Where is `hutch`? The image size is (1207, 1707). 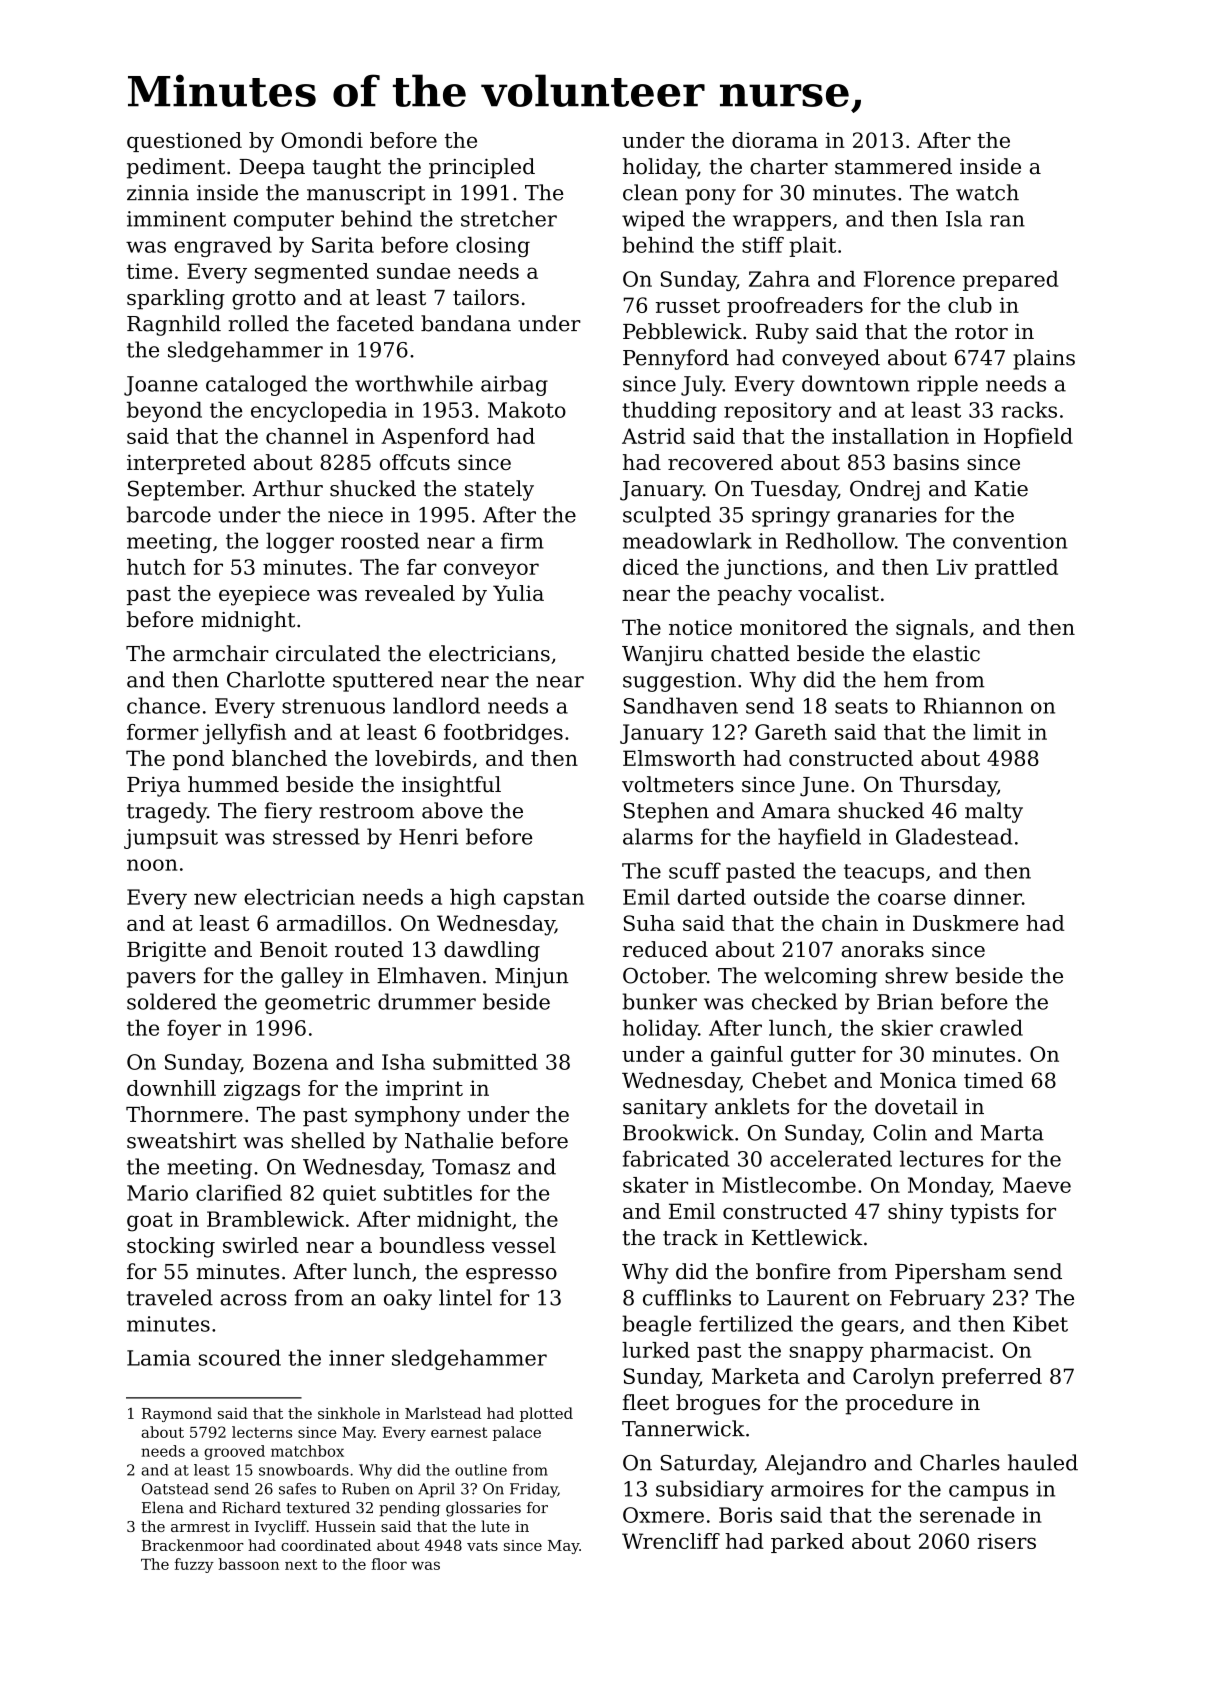 hutch is located at coordinates (156, 567).
